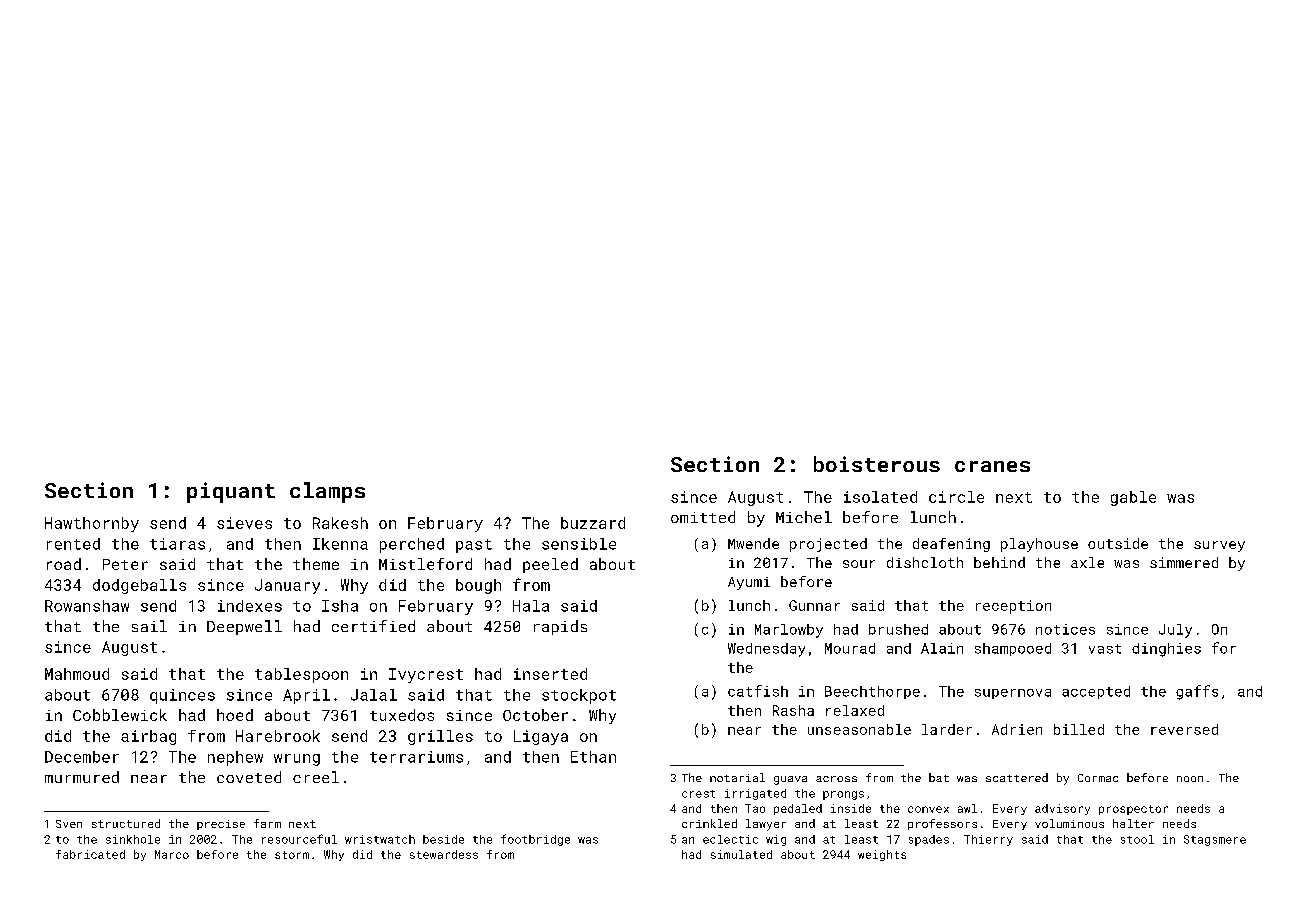  Describe the element at coordinates (478, 586) in the screenshot. I see `bough` at that location.
